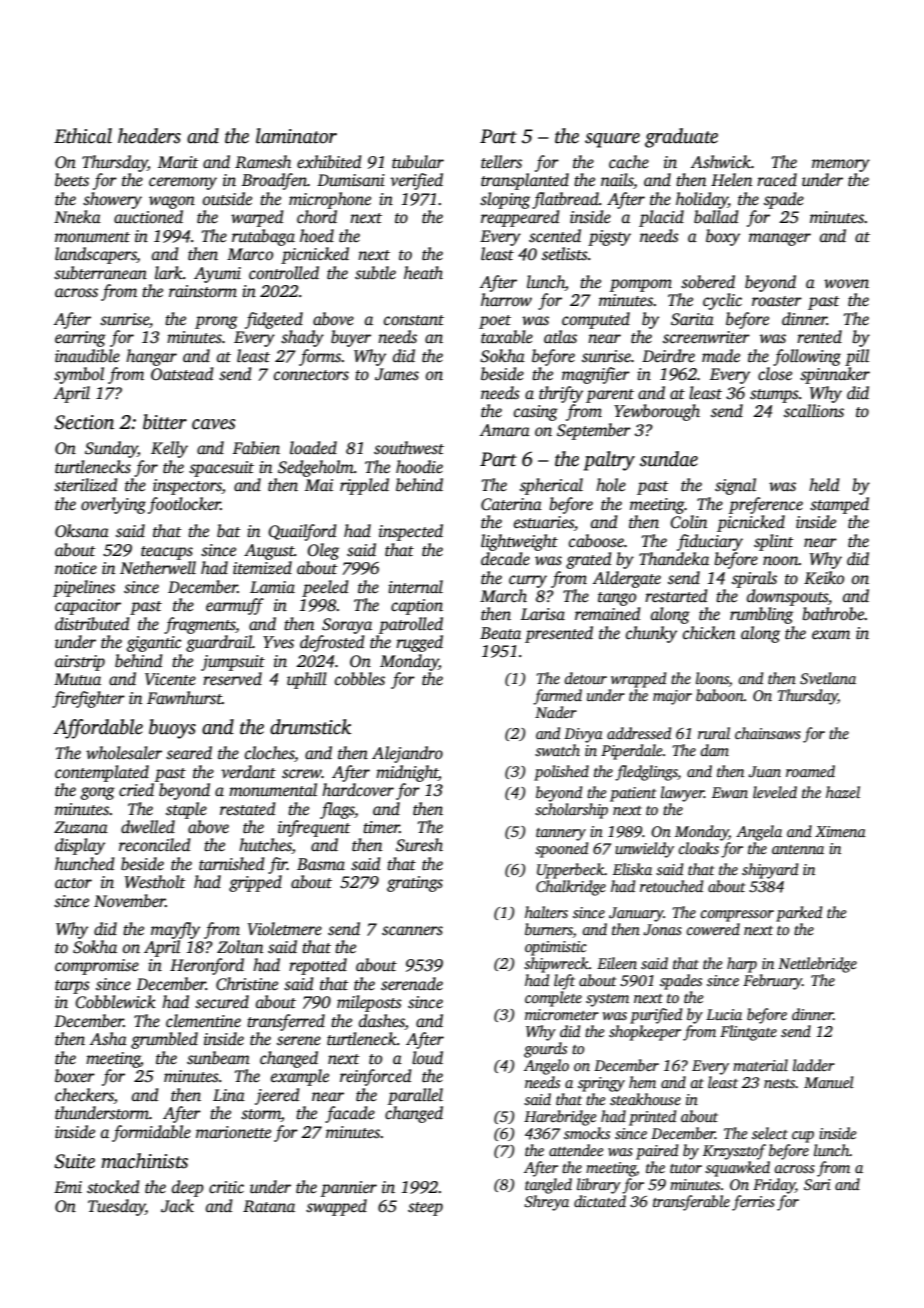 The width and height of the screenshot is (924, 1308). What do you see at coordinates (799, 914) in the screenshot?
I see `parked` at bounding box center [799, 914].
